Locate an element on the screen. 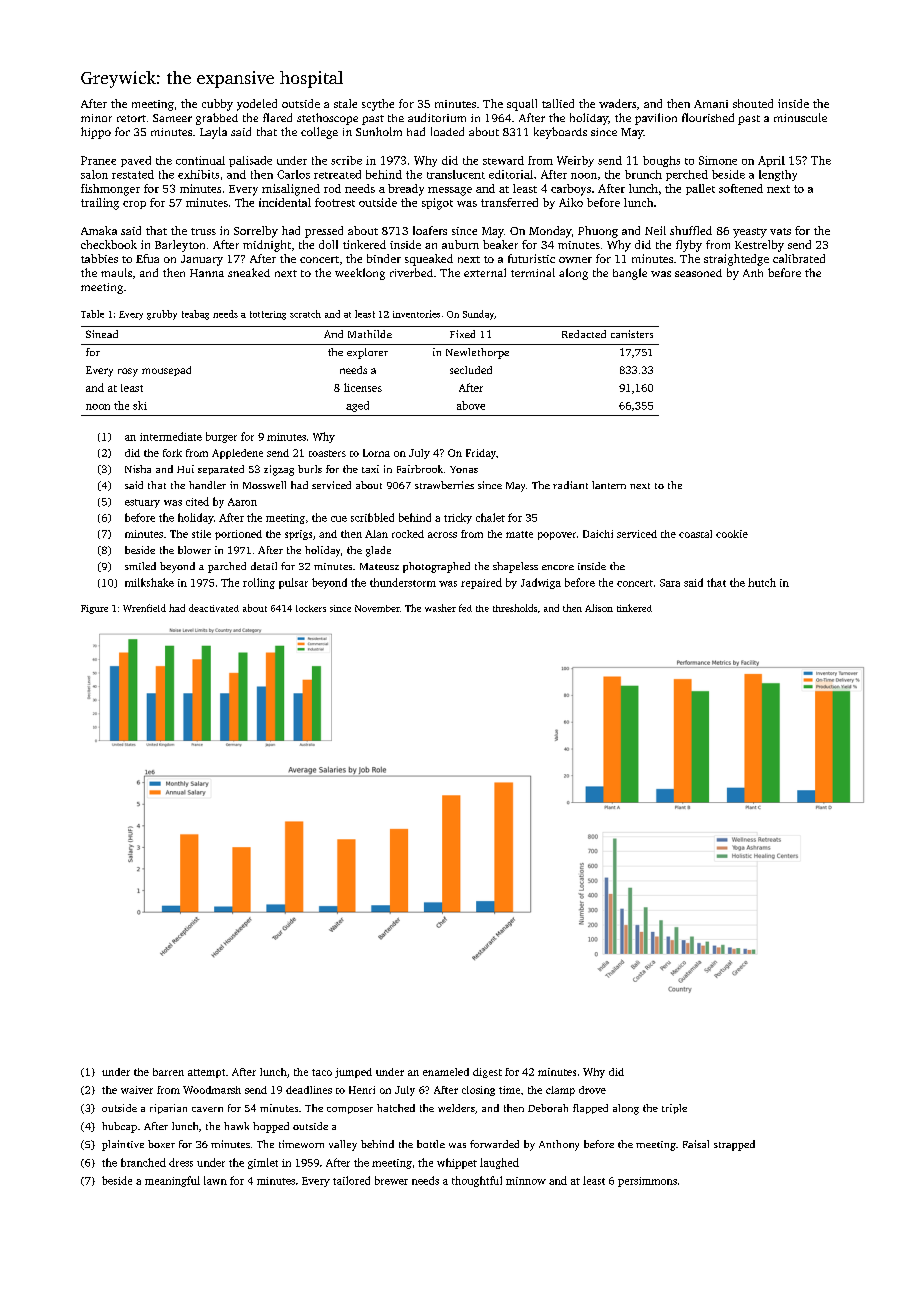 The image size is (924, 1308). squall is located at coordinates (522, 105).
